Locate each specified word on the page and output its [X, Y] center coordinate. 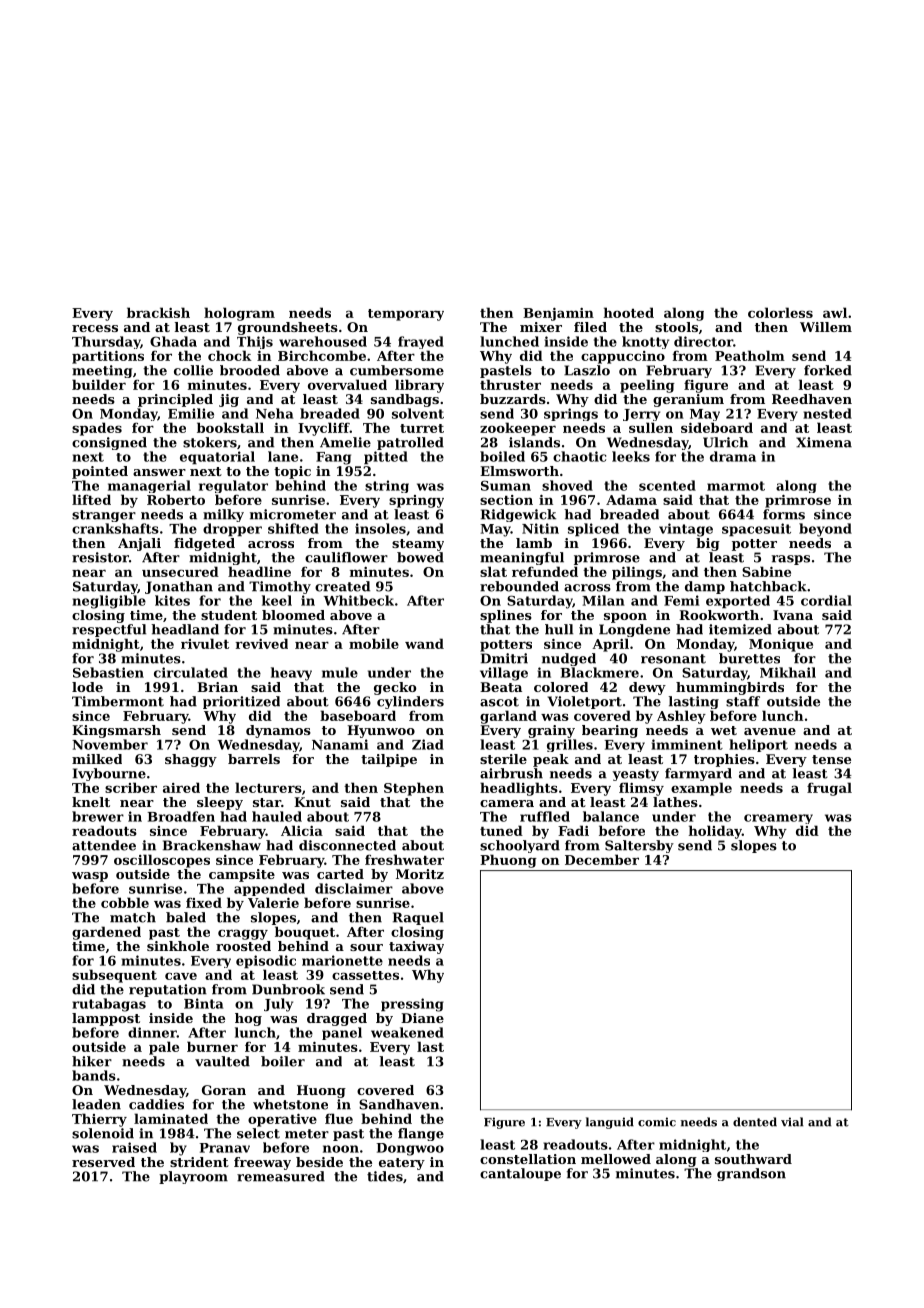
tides [385, 1176]
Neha [275, 413]
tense [831, 759]
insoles [380, 528]
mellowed [616, 1159]
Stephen [414, 789]
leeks [631, 456]
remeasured [281, 1176]
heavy [291, 674]
